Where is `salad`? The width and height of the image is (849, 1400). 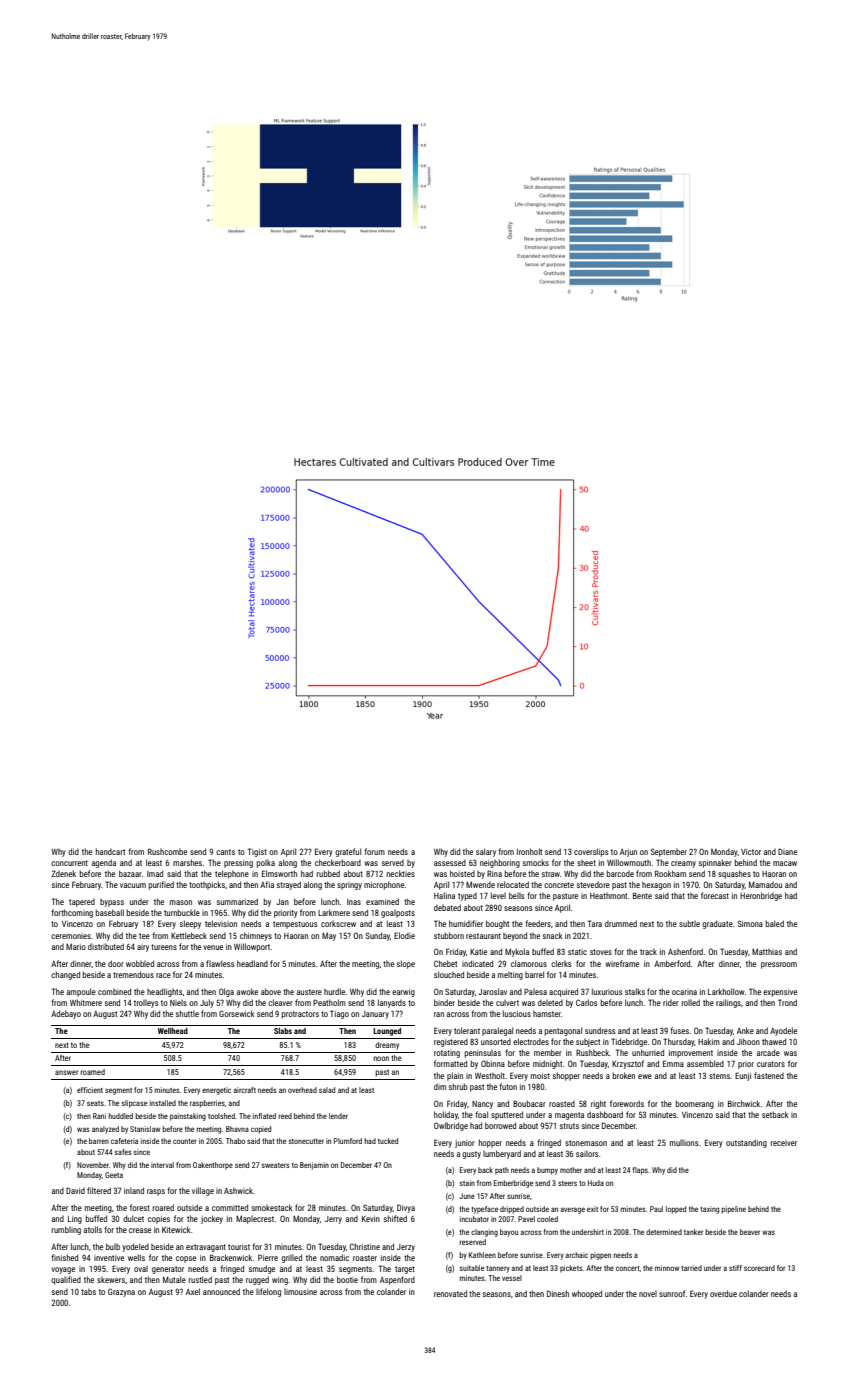
salad is located at coordinates (327, 1090).
